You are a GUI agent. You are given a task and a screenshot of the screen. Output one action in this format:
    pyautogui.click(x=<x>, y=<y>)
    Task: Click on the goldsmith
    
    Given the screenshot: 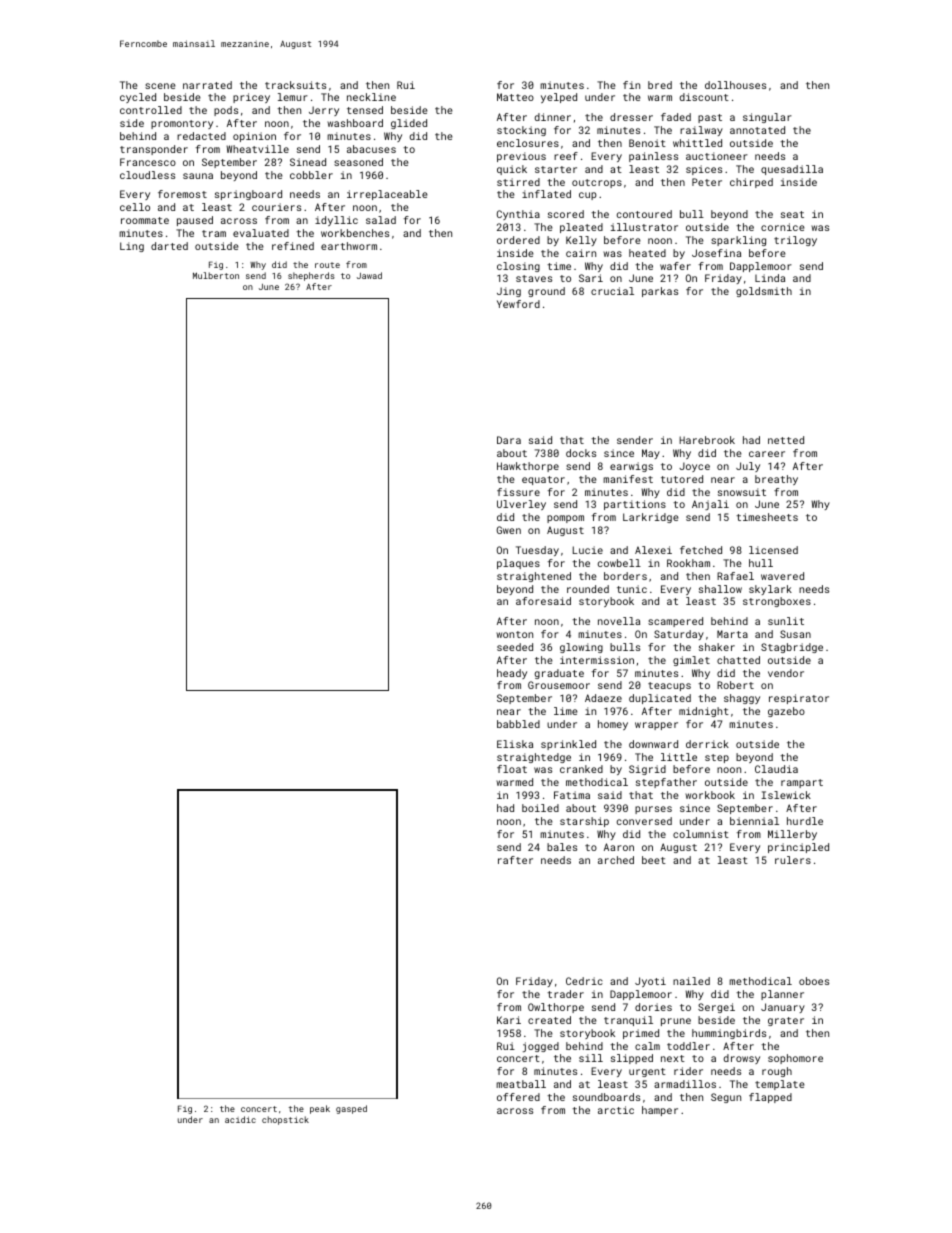 What is the action you would take?
    pyautogui.click(x=764, y=292)
